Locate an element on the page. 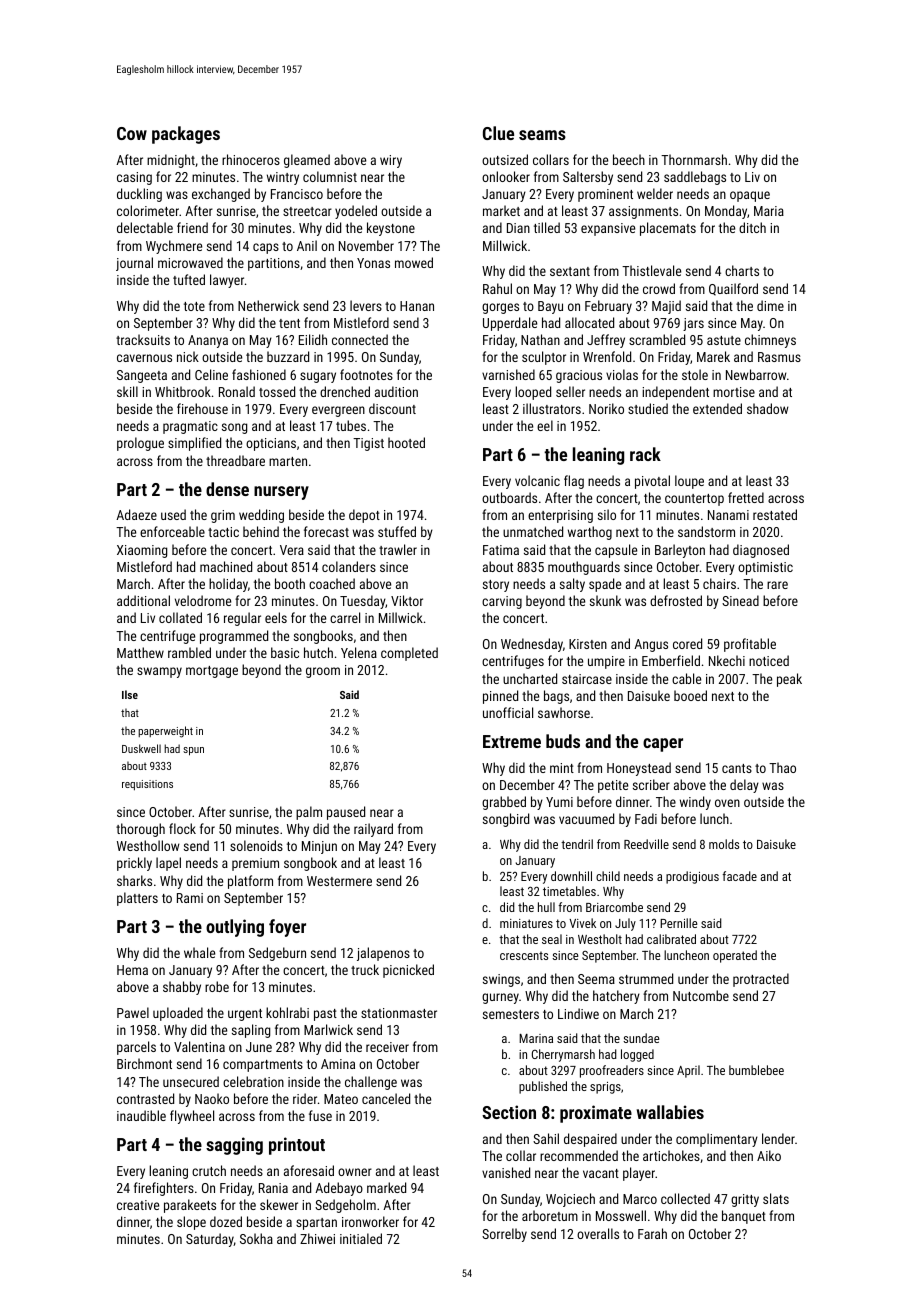 This image has height=1308, width=924. midnight is located at coordinates (171, 161).
